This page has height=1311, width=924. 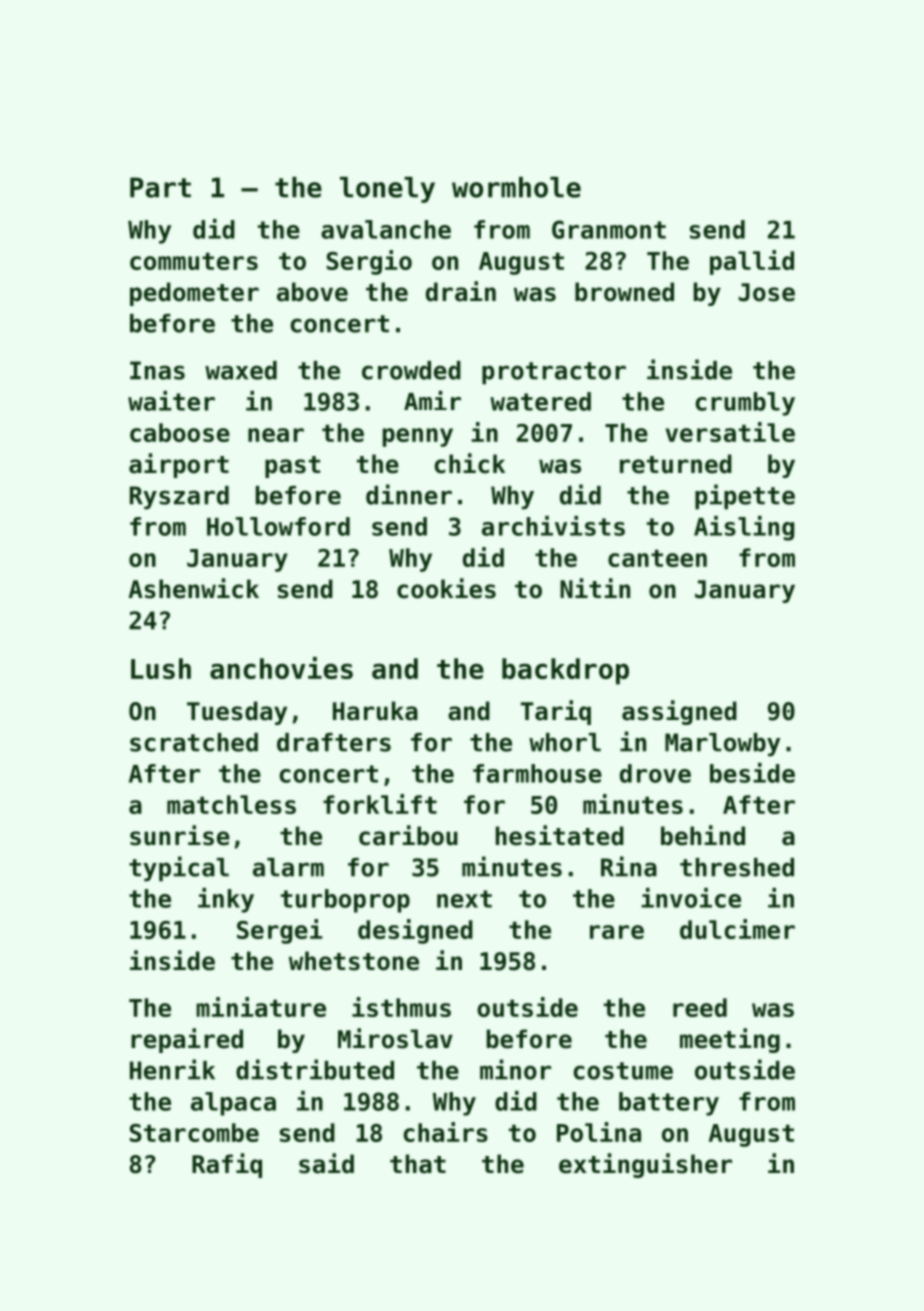 What do you see at coordinates (227, 1165) in the page?
I see `Rafiq` at bounding box center [227, 1165].
